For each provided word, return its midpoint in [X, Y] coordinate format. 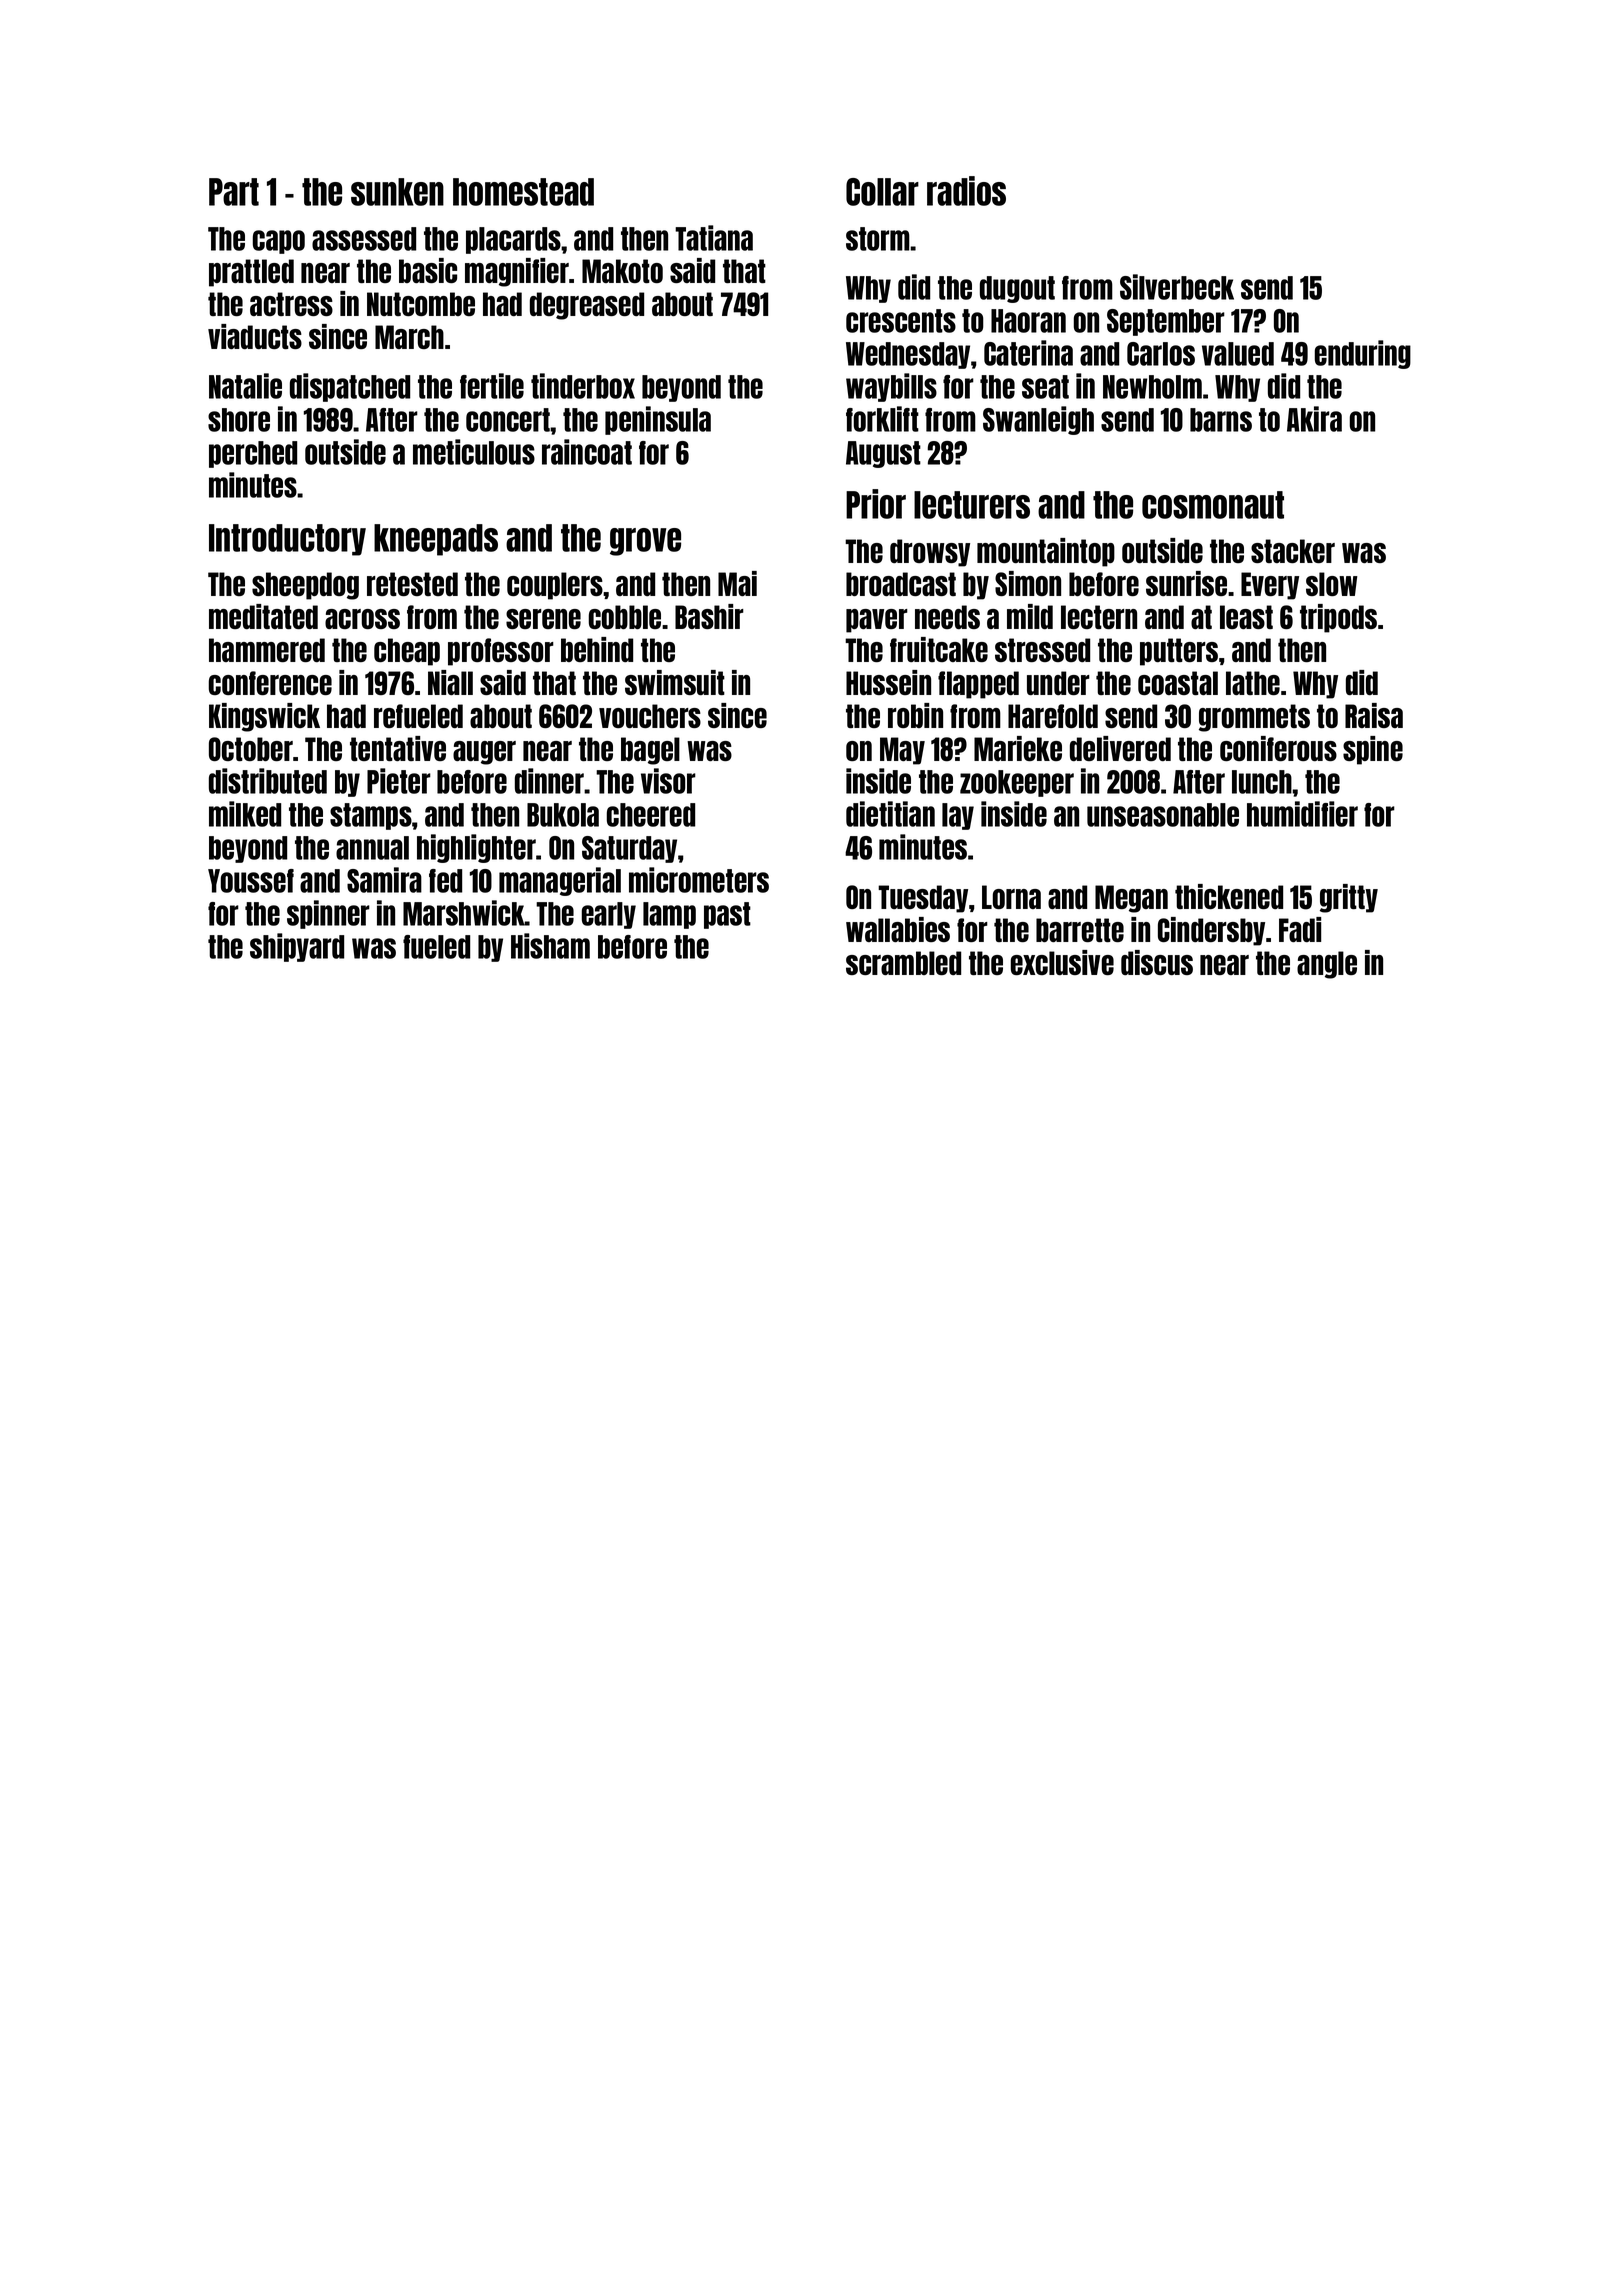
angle [1327, 965]
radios [966, 191]
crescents [901, 321]
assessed [364, 239]
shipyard [297, 947]
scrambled [903, 963]
